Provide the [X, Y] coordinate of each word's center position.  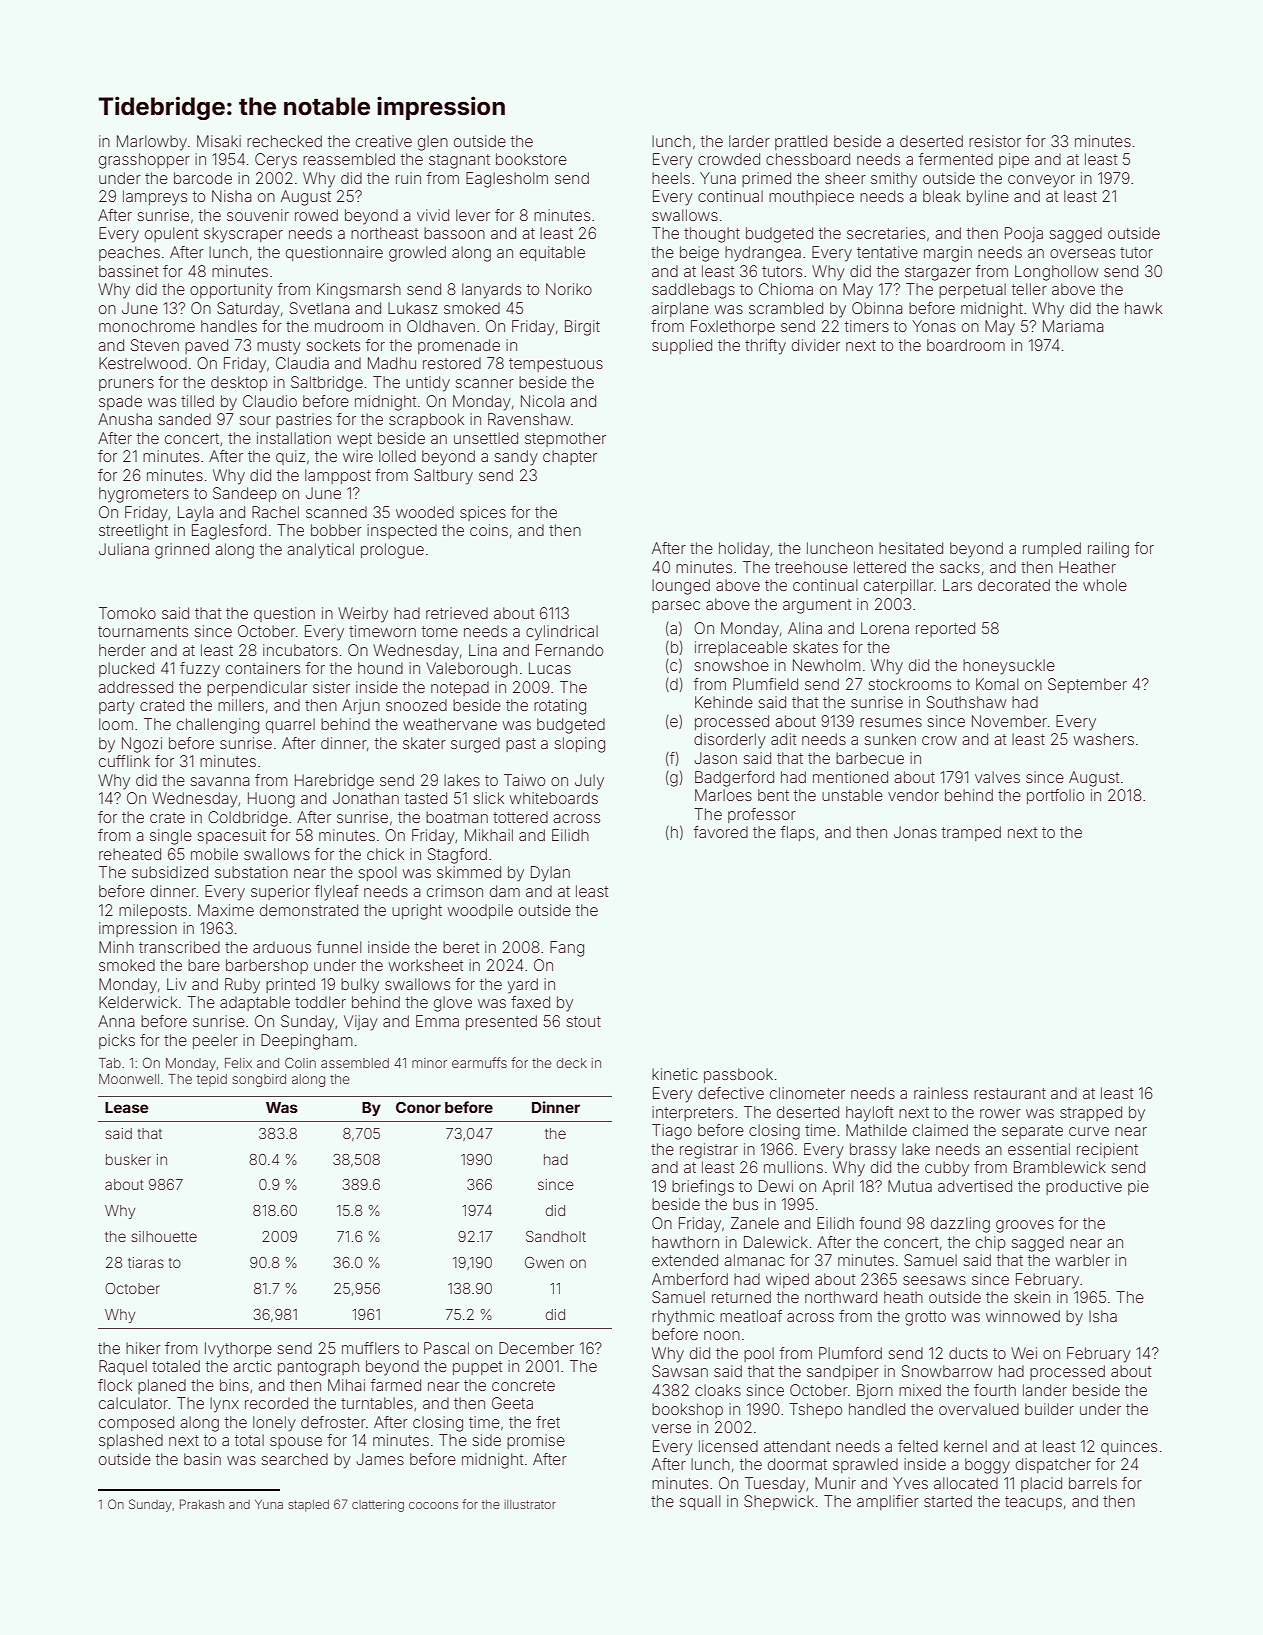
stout [583, 1021]
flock [115, 1385]
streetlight [133, 532]
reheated [130, 854]
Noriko [569, 289]
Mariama [1073, 326]
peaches [129, 253]
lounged [681, 587]
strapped [1091, 1113]
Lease [126, 1107]
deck [571, 1063]
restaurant [1010, 1093]
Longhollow [1056, 273]
